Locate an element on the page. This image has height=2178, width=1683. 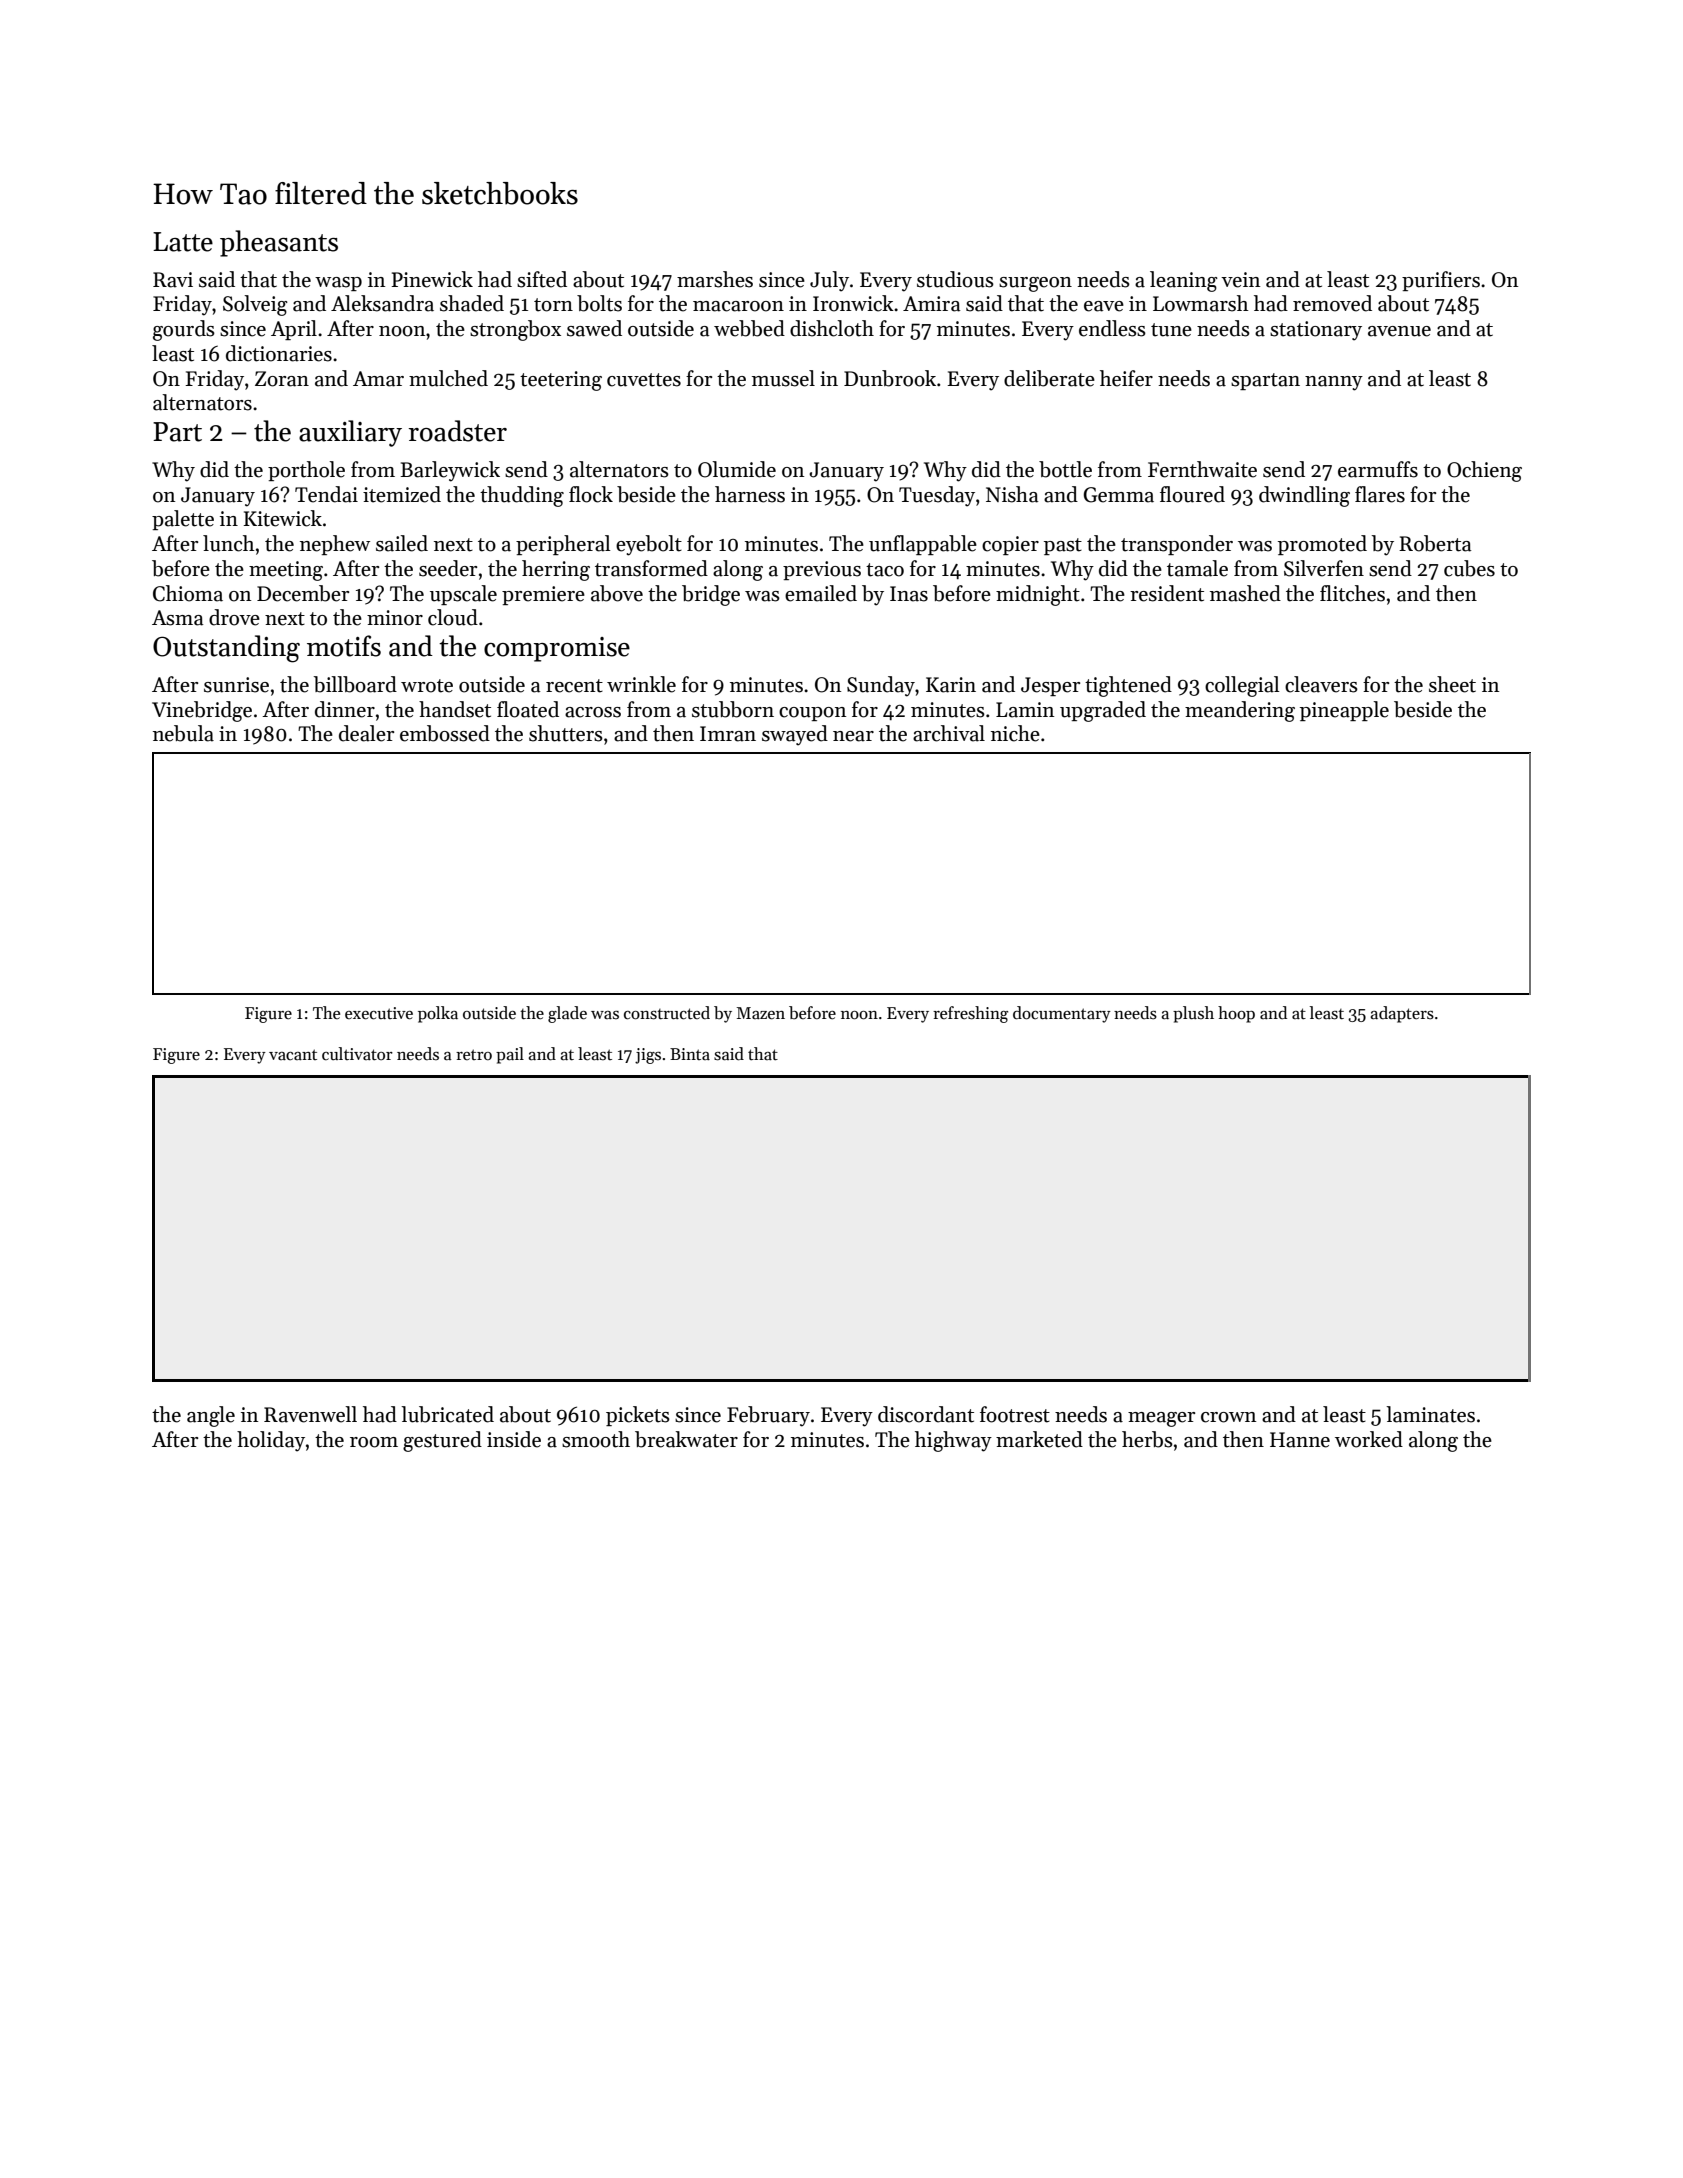
collegial is located at coordinates (1242, 686).
